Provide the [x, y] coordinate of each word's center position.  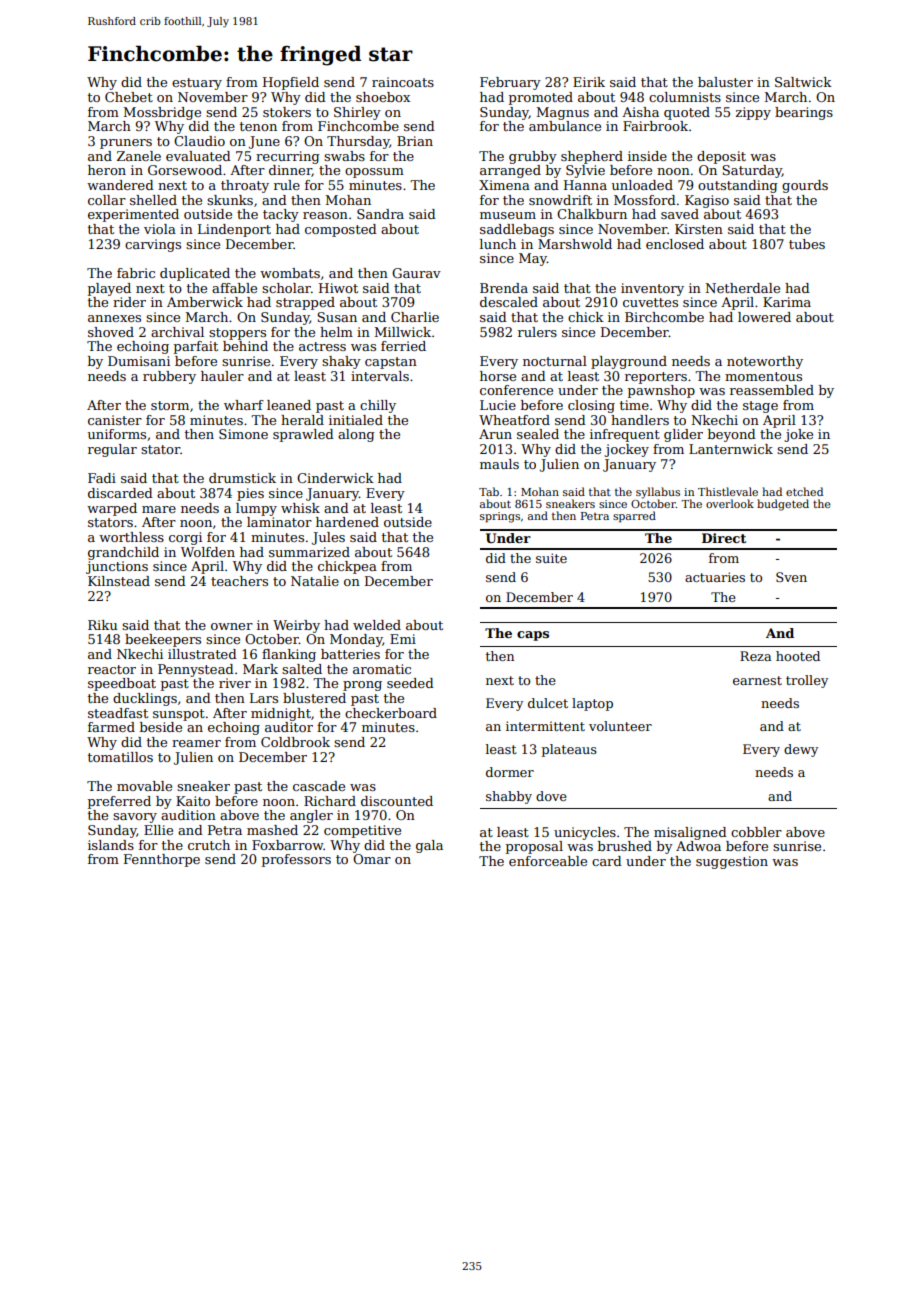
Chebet [129, 97]
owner [232, 626]
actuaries [715, 577]
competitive [362, 831]
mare [159, 509]
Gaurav [416, 273]
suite [551, 558]
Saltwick [803, 82]
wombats [290, 273]
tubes [807, 244]
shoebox [383, 97]
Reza [755, 656]
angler [311, 816]
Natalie [315, 581]
